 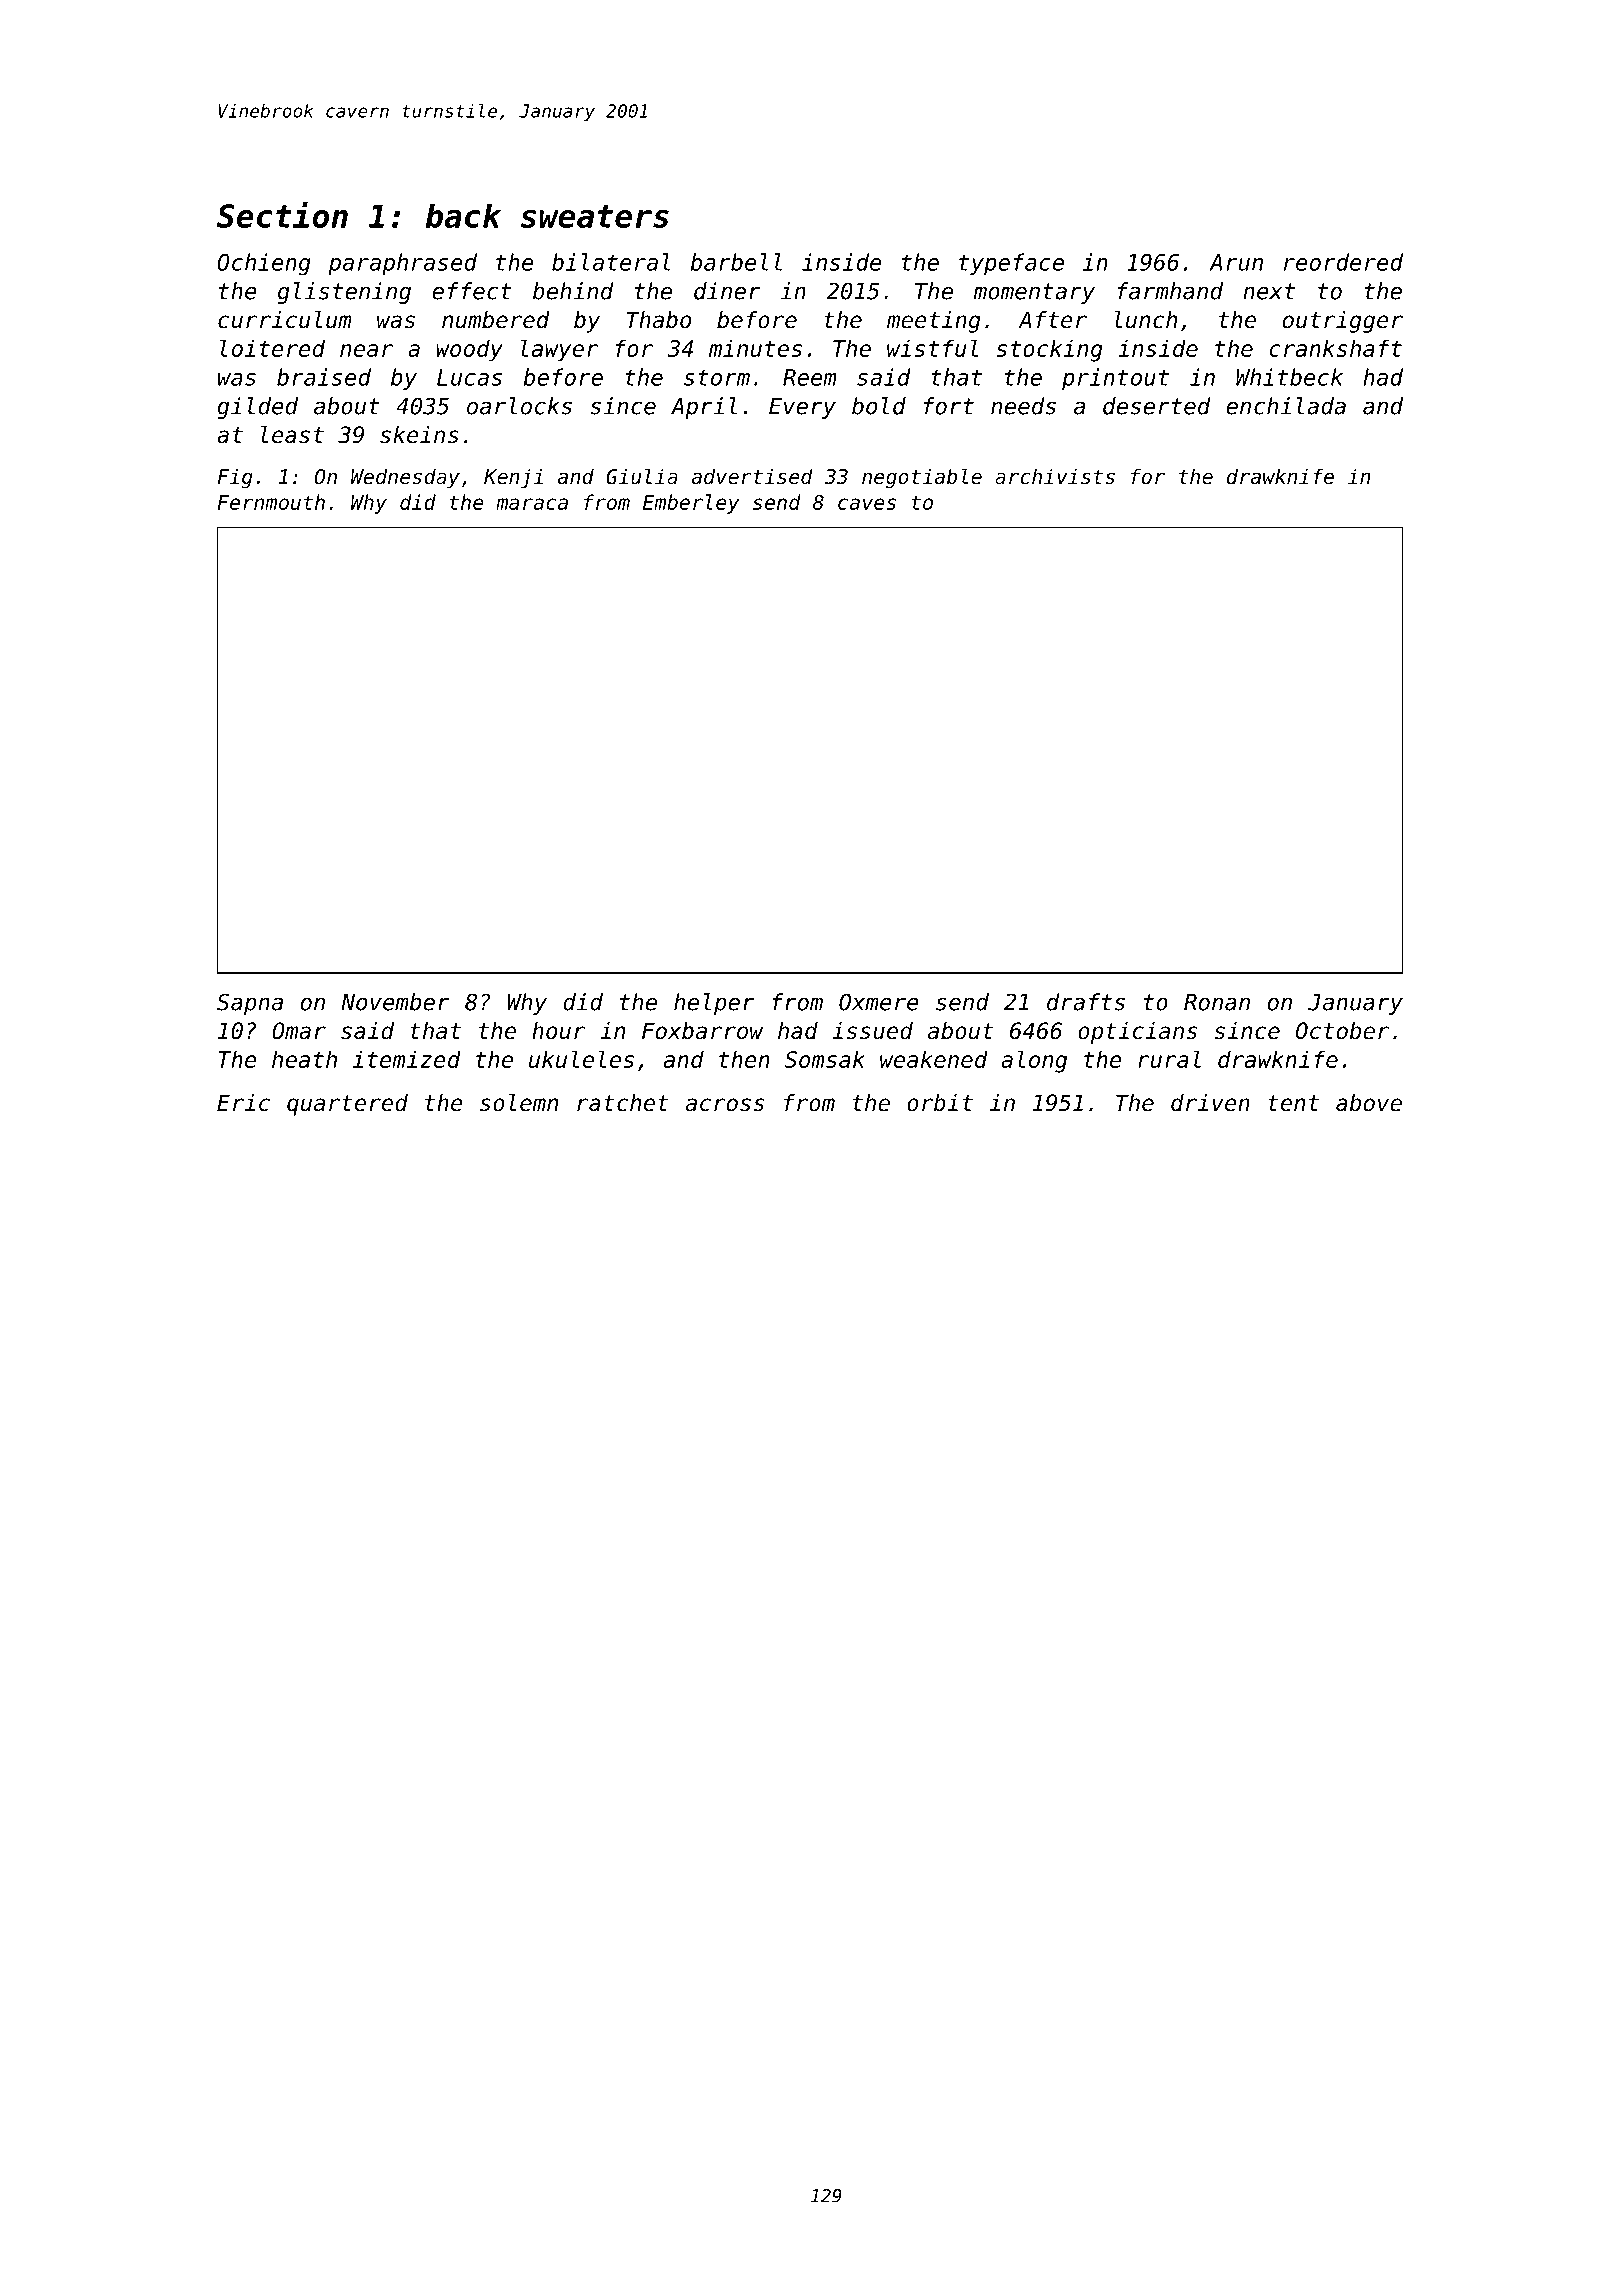 I want to click on Fernmouth, so click(x=271, y=502).
